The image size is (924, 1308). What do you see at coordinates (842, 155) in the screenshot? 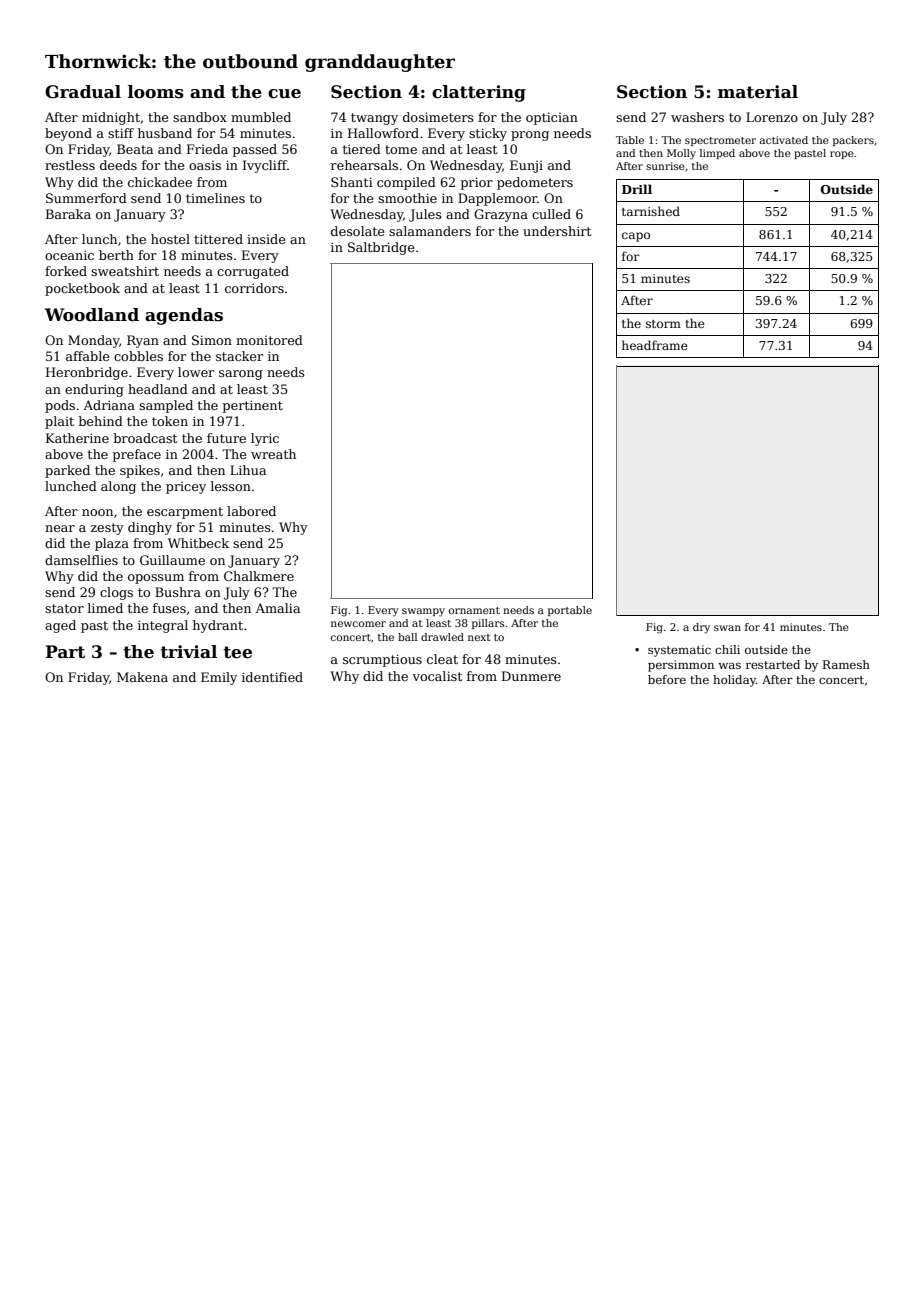
I see `rope` at bounding box center [842, 155].
